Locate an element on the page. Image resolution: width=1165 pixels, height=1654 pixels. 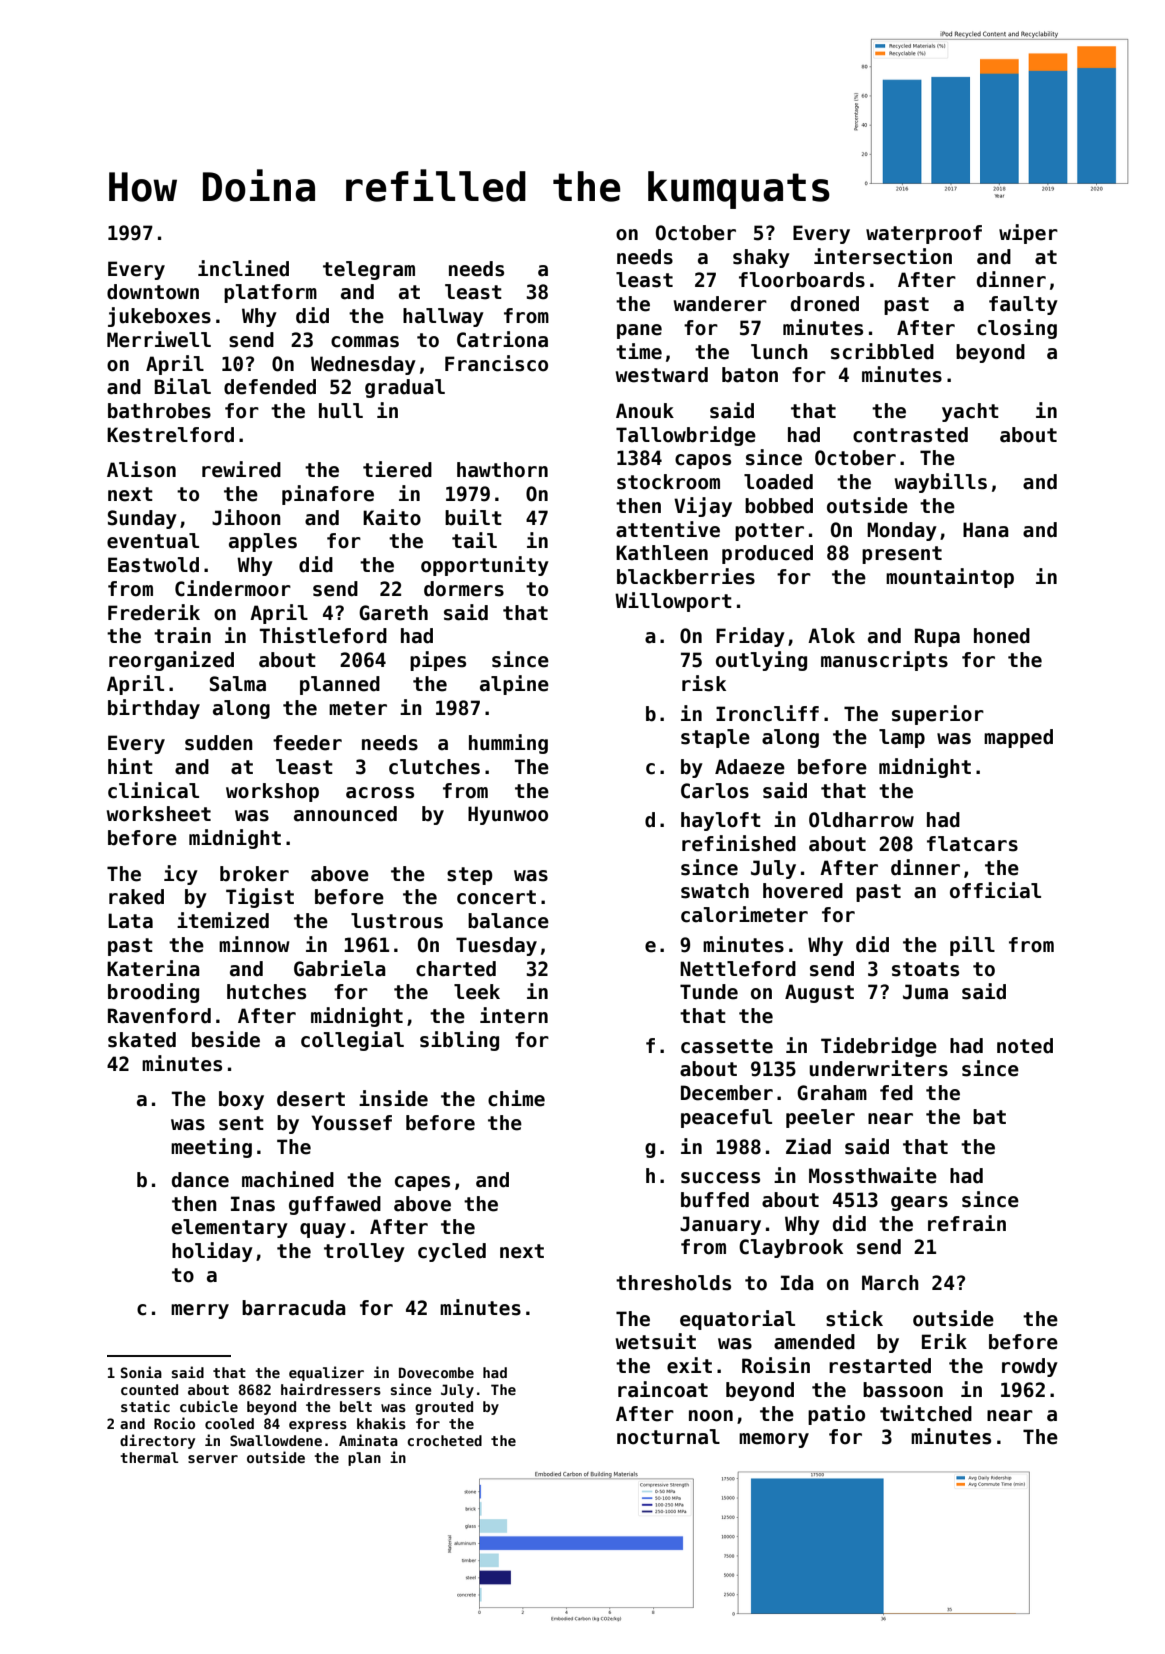
swatch is located at coordinates (715, 891).
